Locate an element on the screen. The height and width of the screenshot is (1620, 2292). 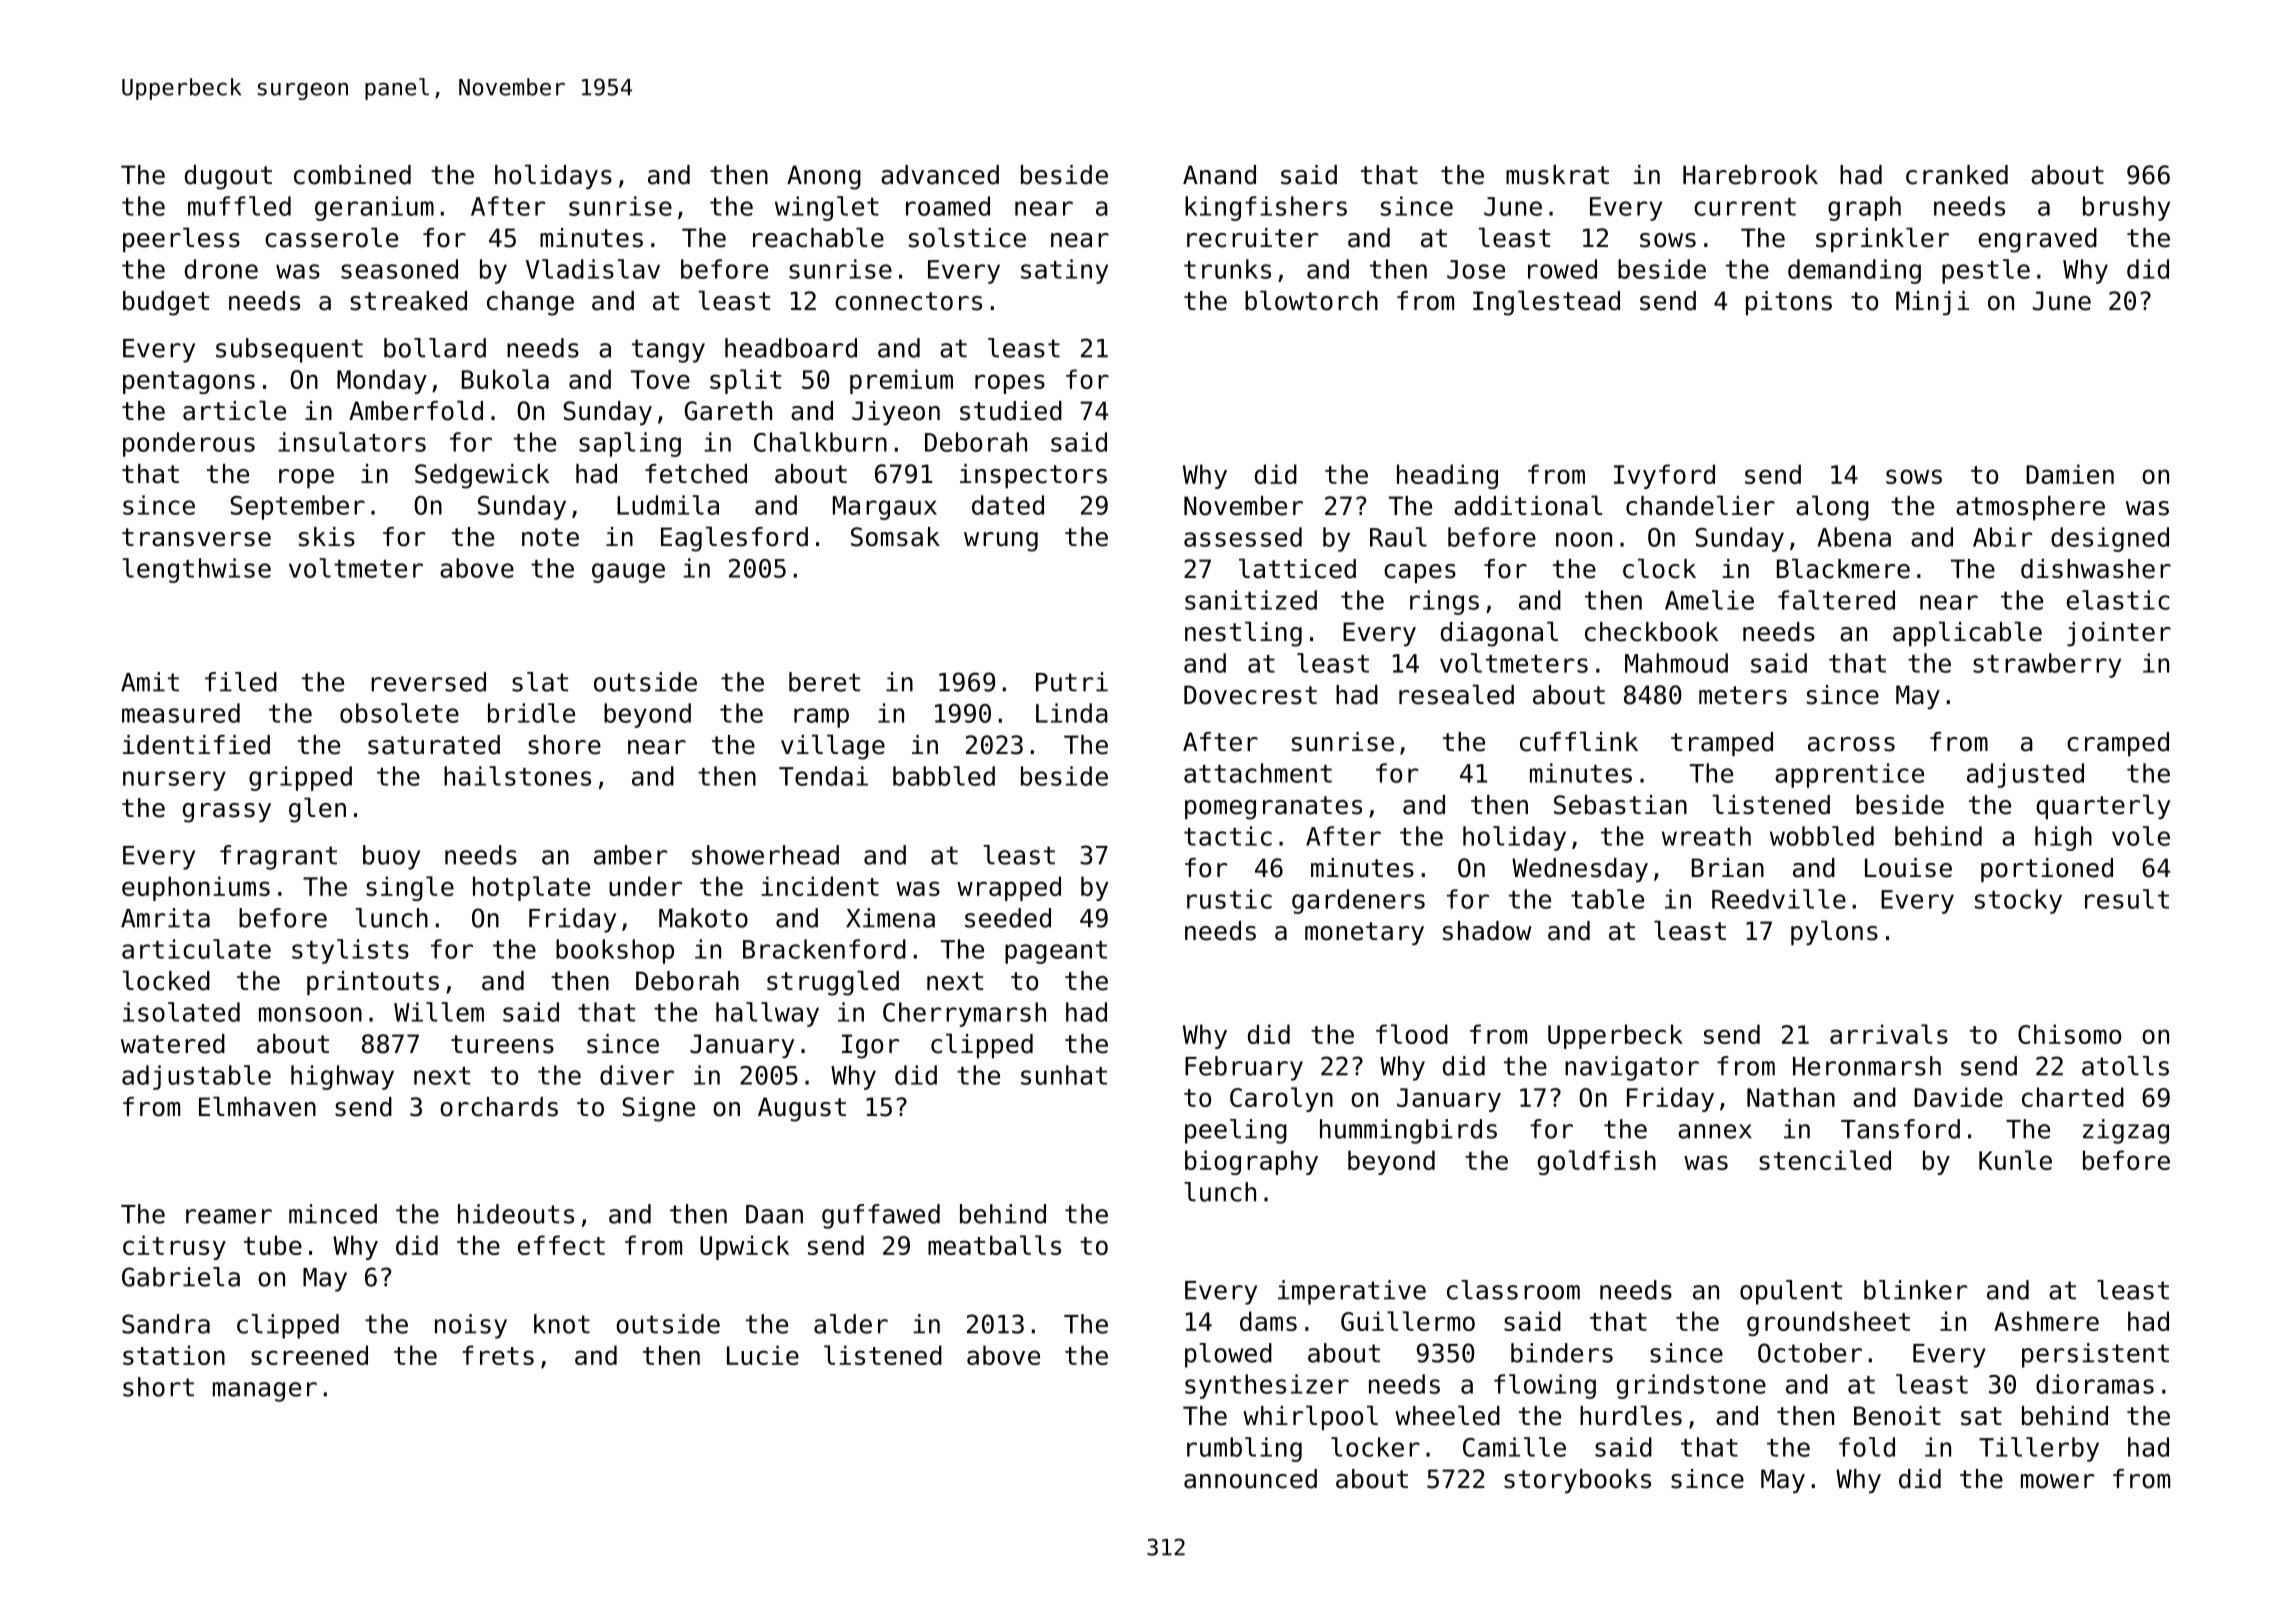
blowtorch is located at coordinates (1311, 300).
